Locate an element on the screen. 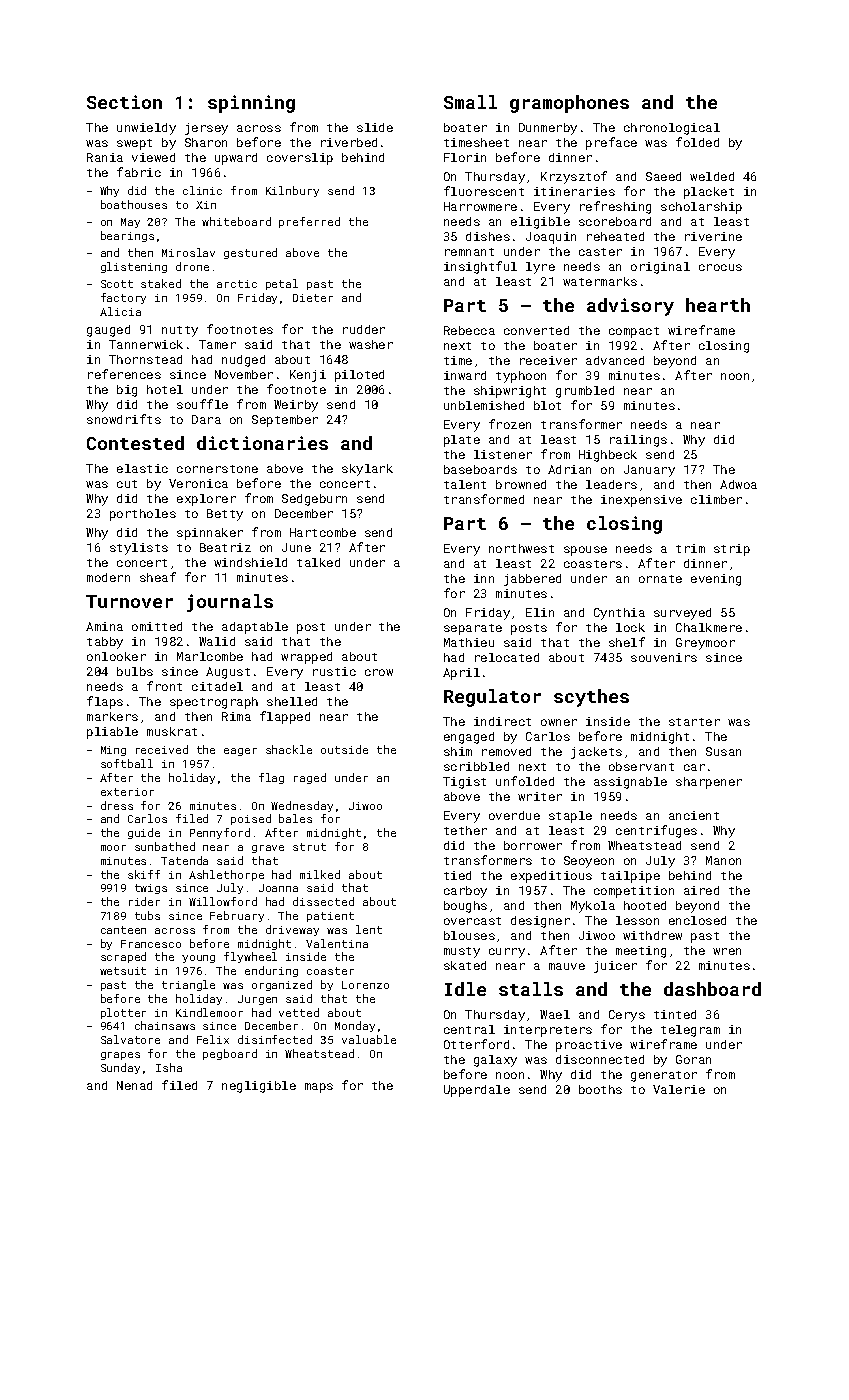 This screenshot has height=1400, width=849. milked is located at coordinates (320, 874).
